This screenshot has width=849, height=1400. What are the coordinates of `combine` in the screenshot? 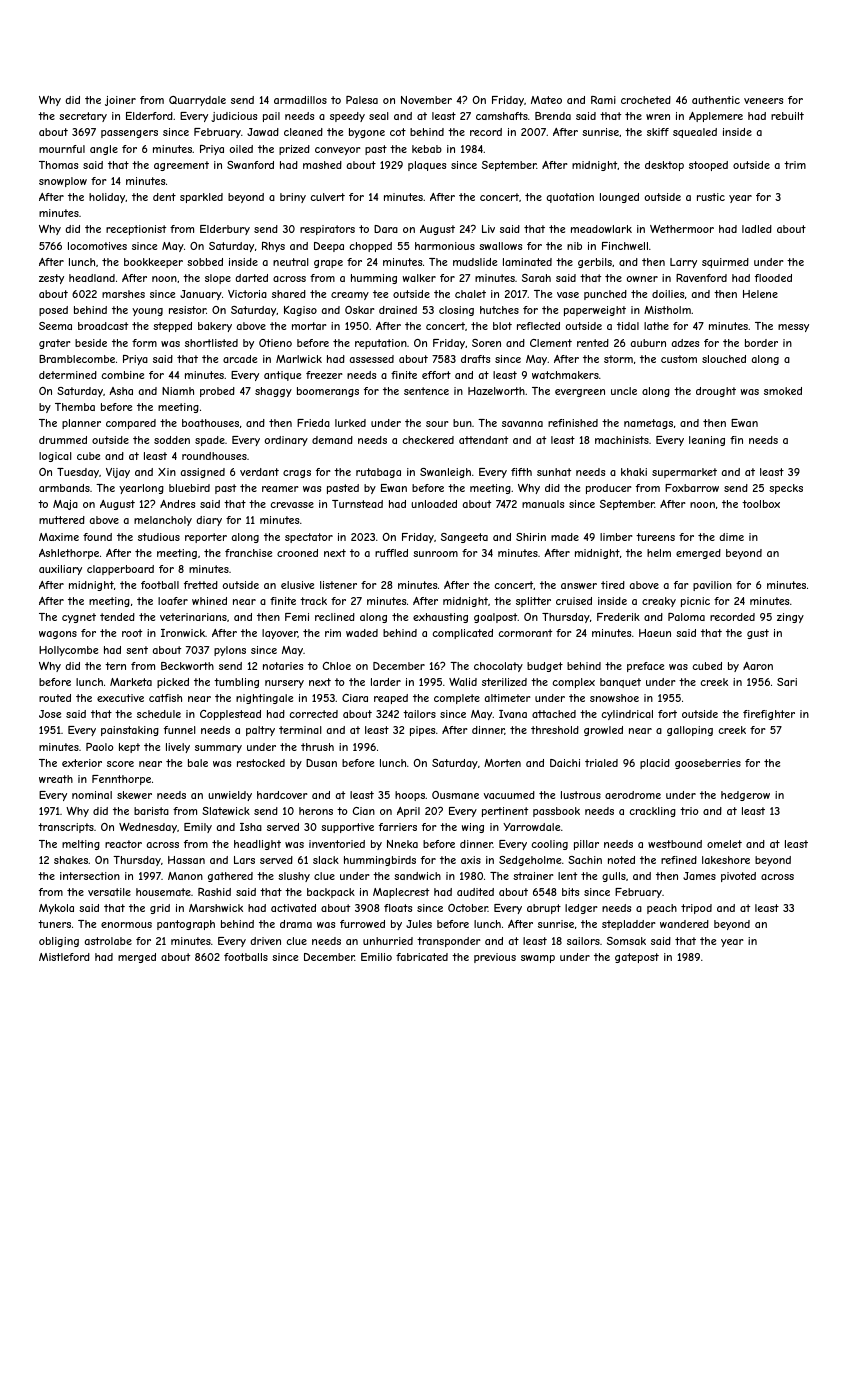 It's located at (122, 375).
